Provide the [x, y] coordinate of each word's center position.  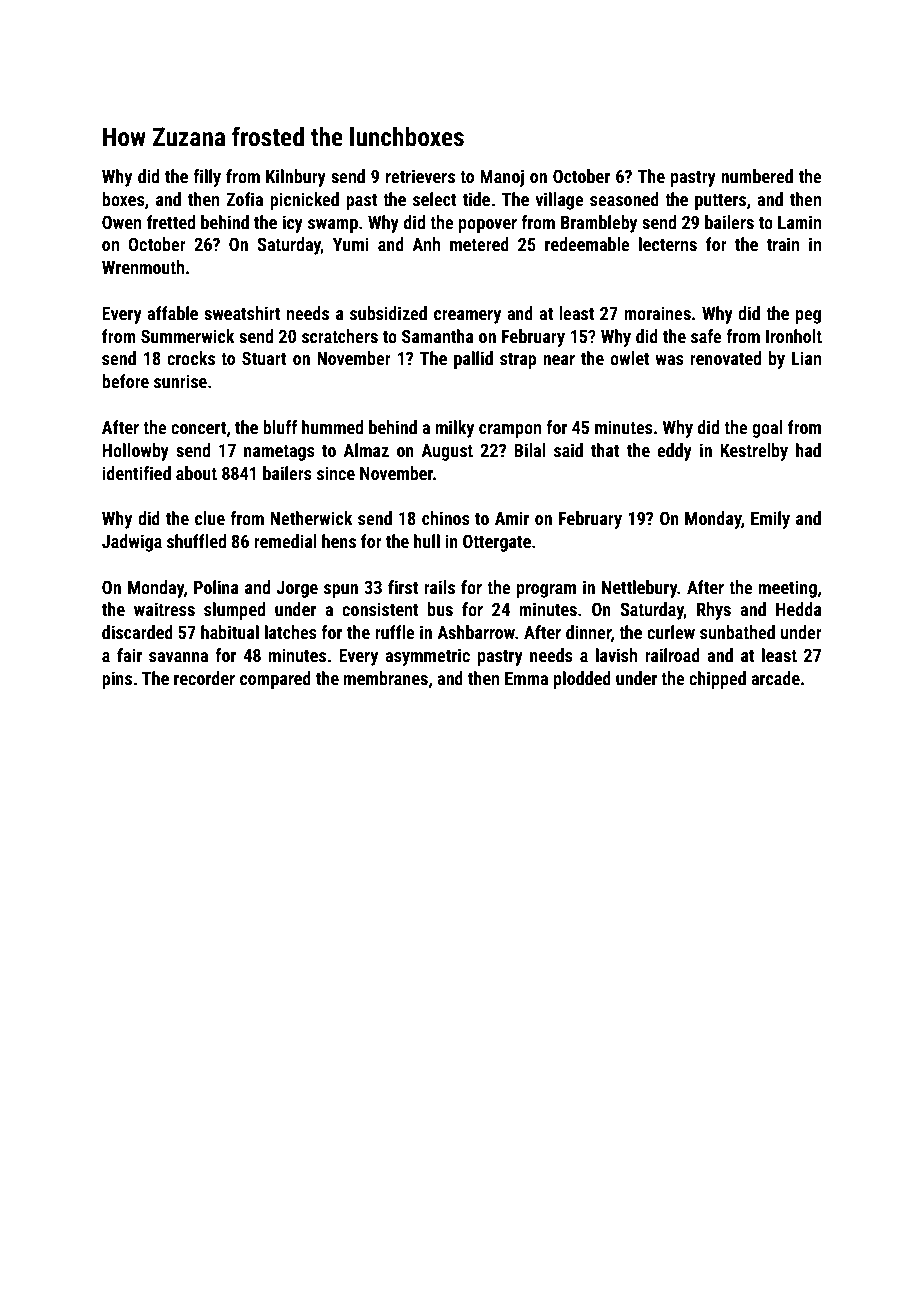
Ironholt [794, 336]
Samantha [438, 336]
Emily [770, 520]
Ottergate [497, 543]
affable [172, 313]
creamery [467, 317]
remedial [285, 541]
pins [117, 680]
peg [808, 317]
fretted [171, 222]
